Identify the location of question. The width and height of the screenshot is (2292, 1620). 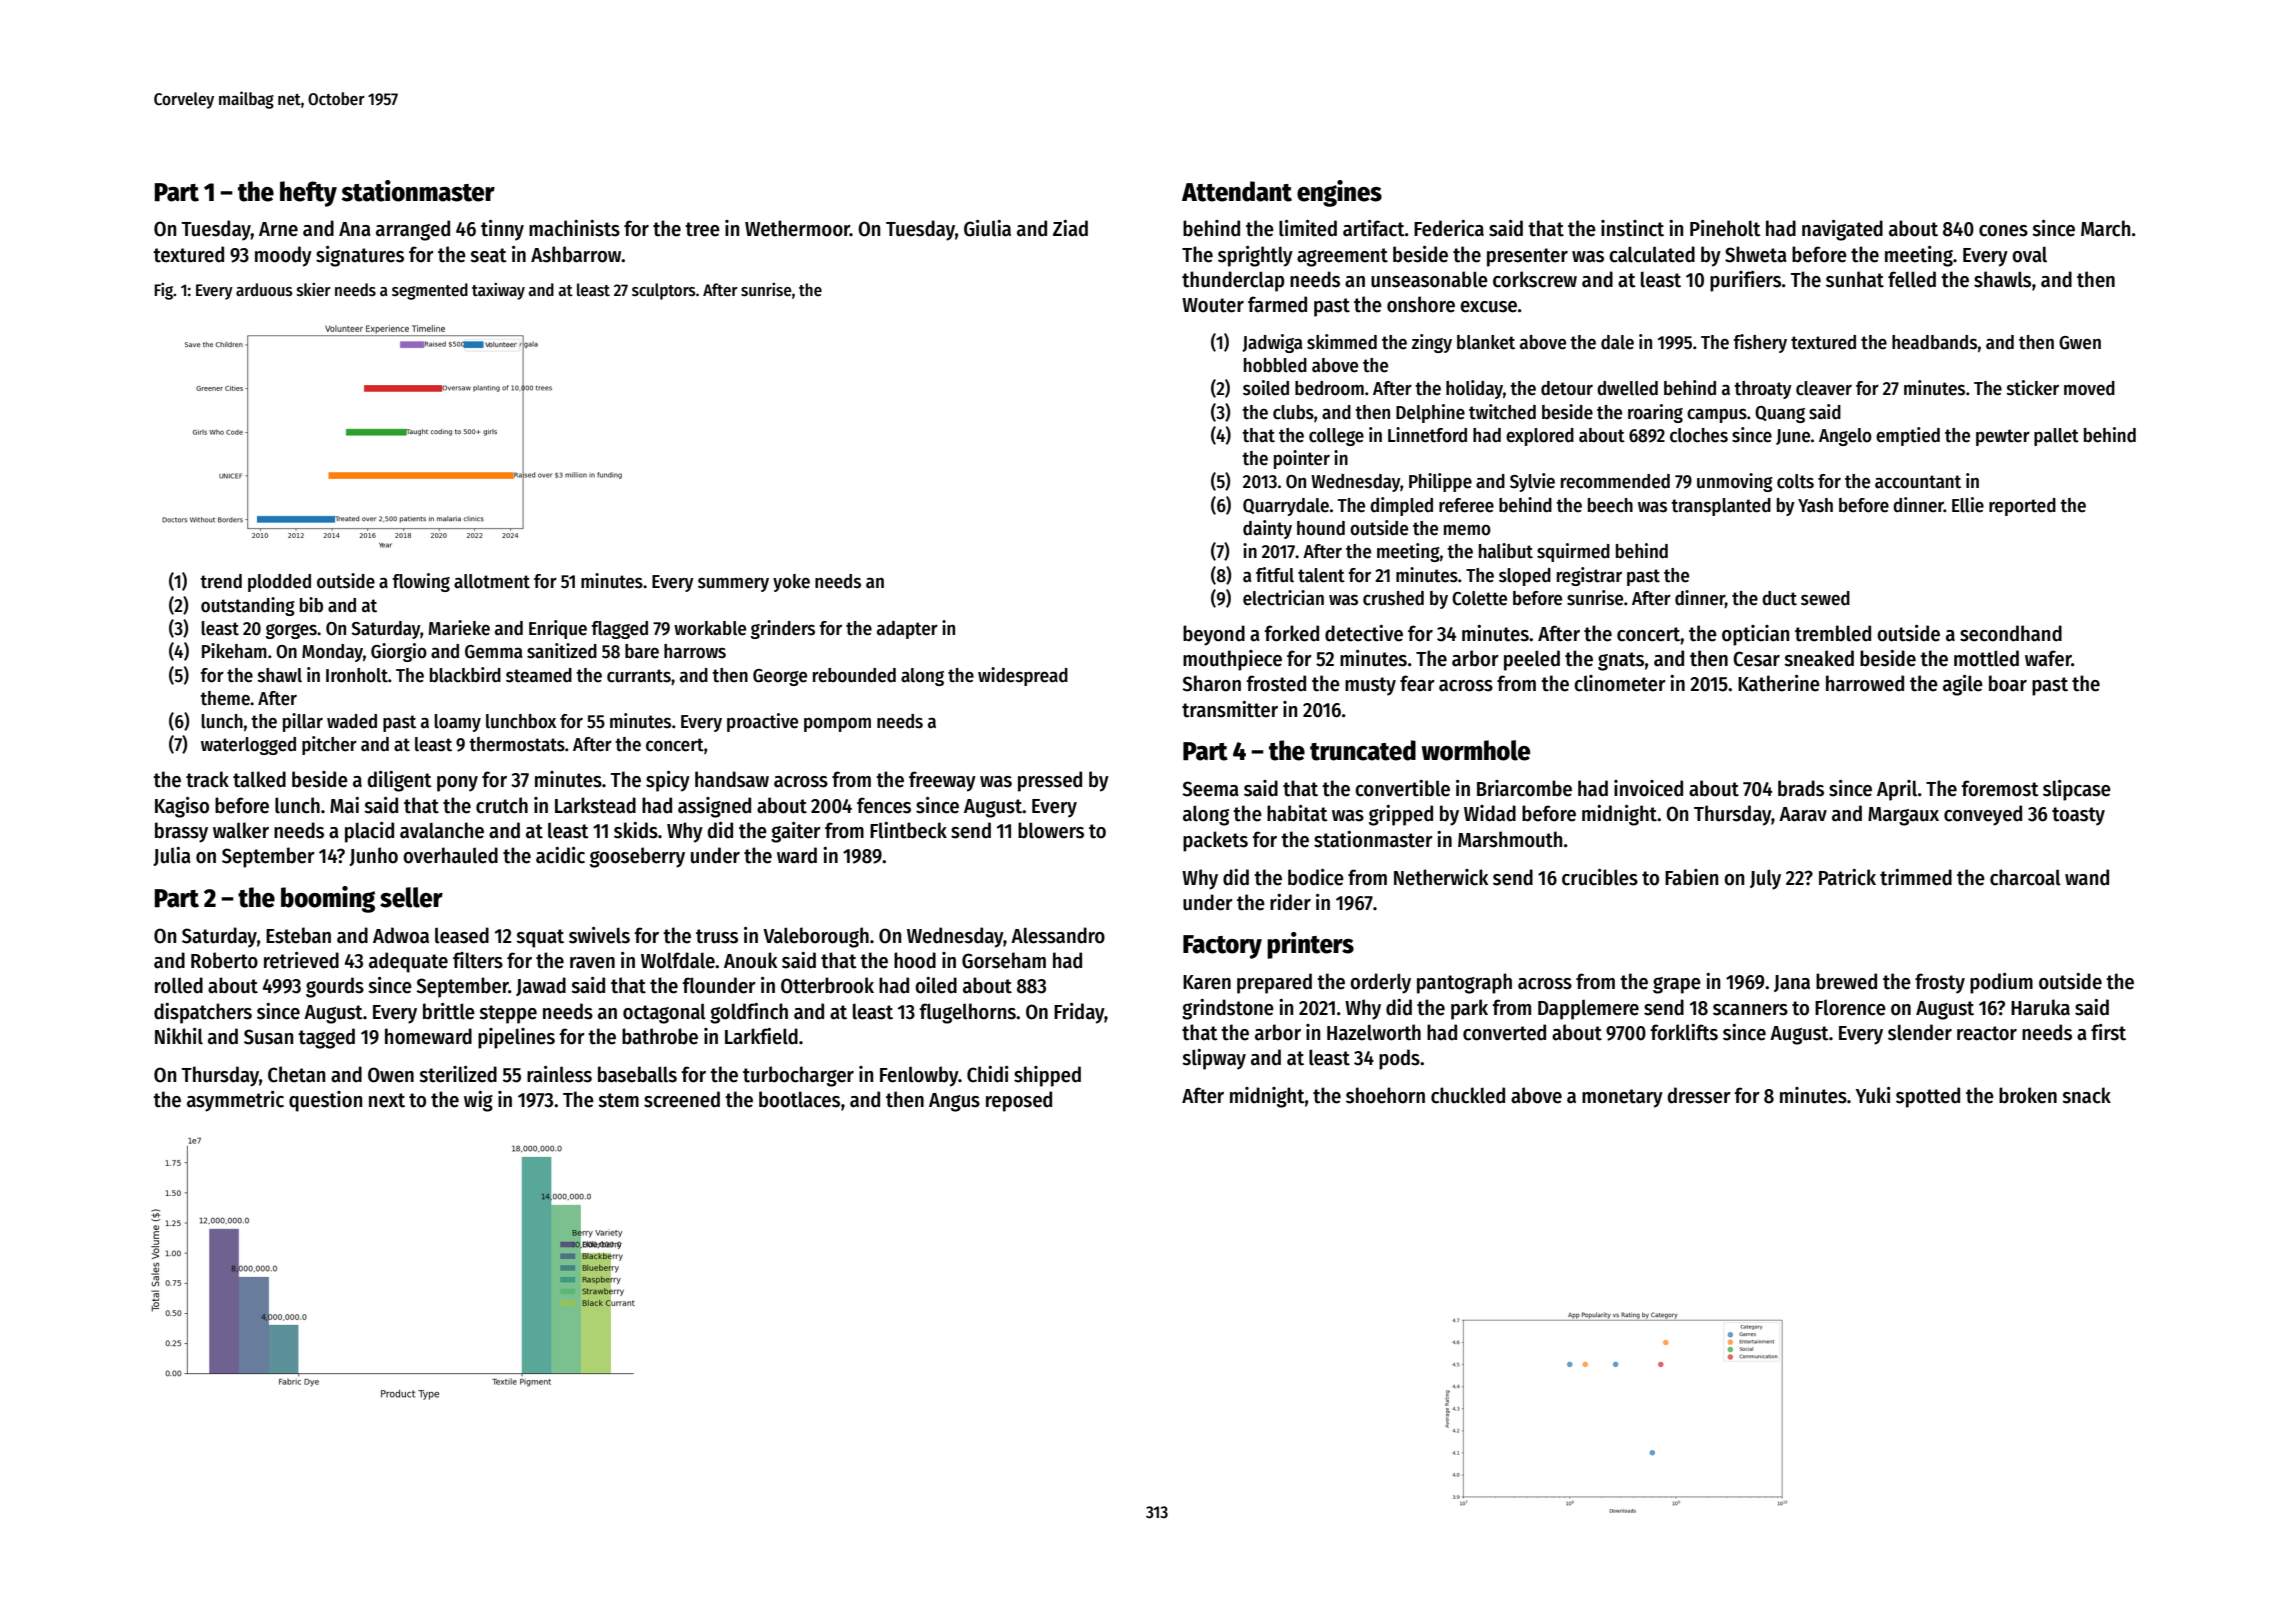
(325, 1101).
